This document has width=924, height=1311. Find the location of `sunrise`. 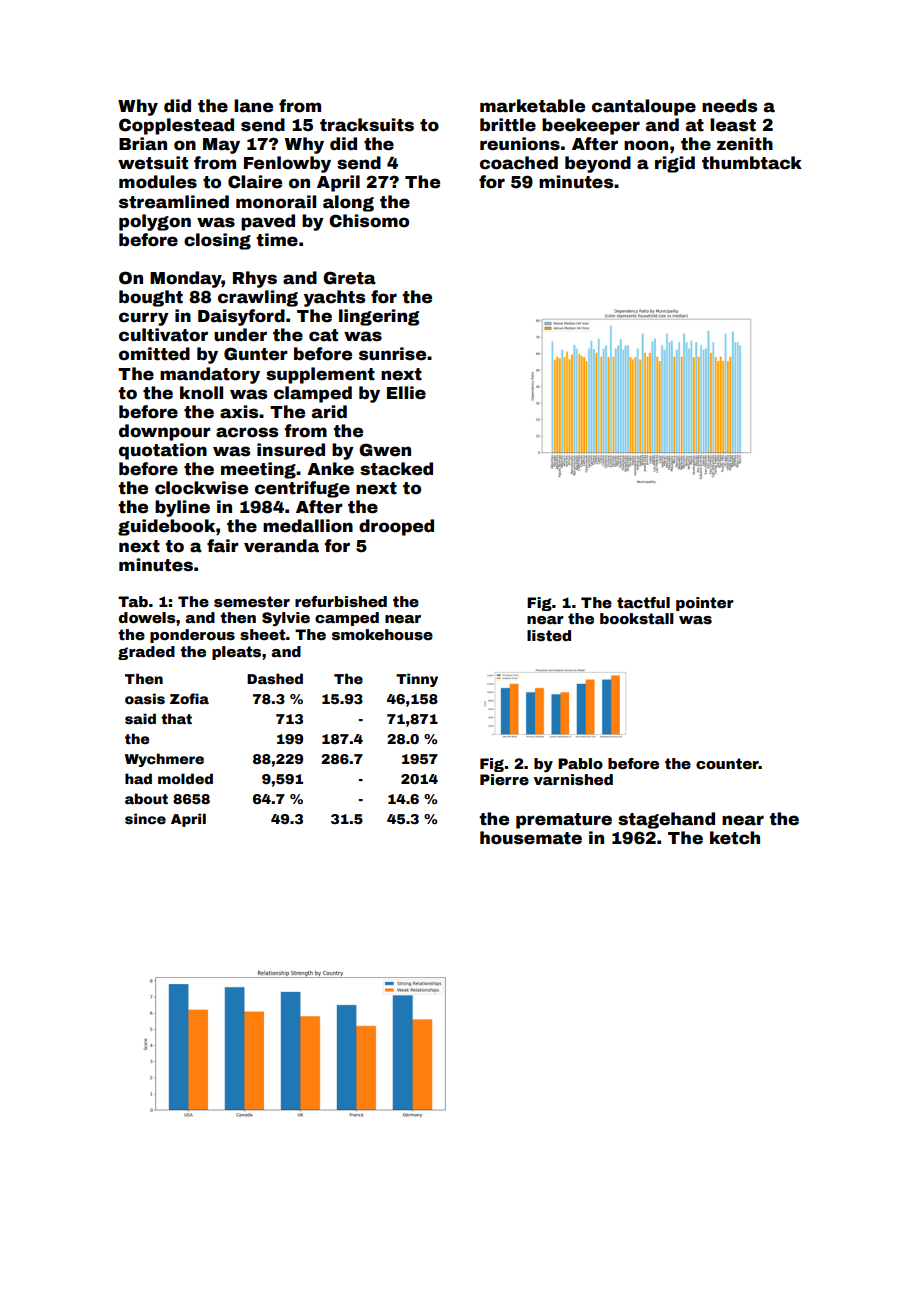

sunrise is located at coordinates (392, 354).
